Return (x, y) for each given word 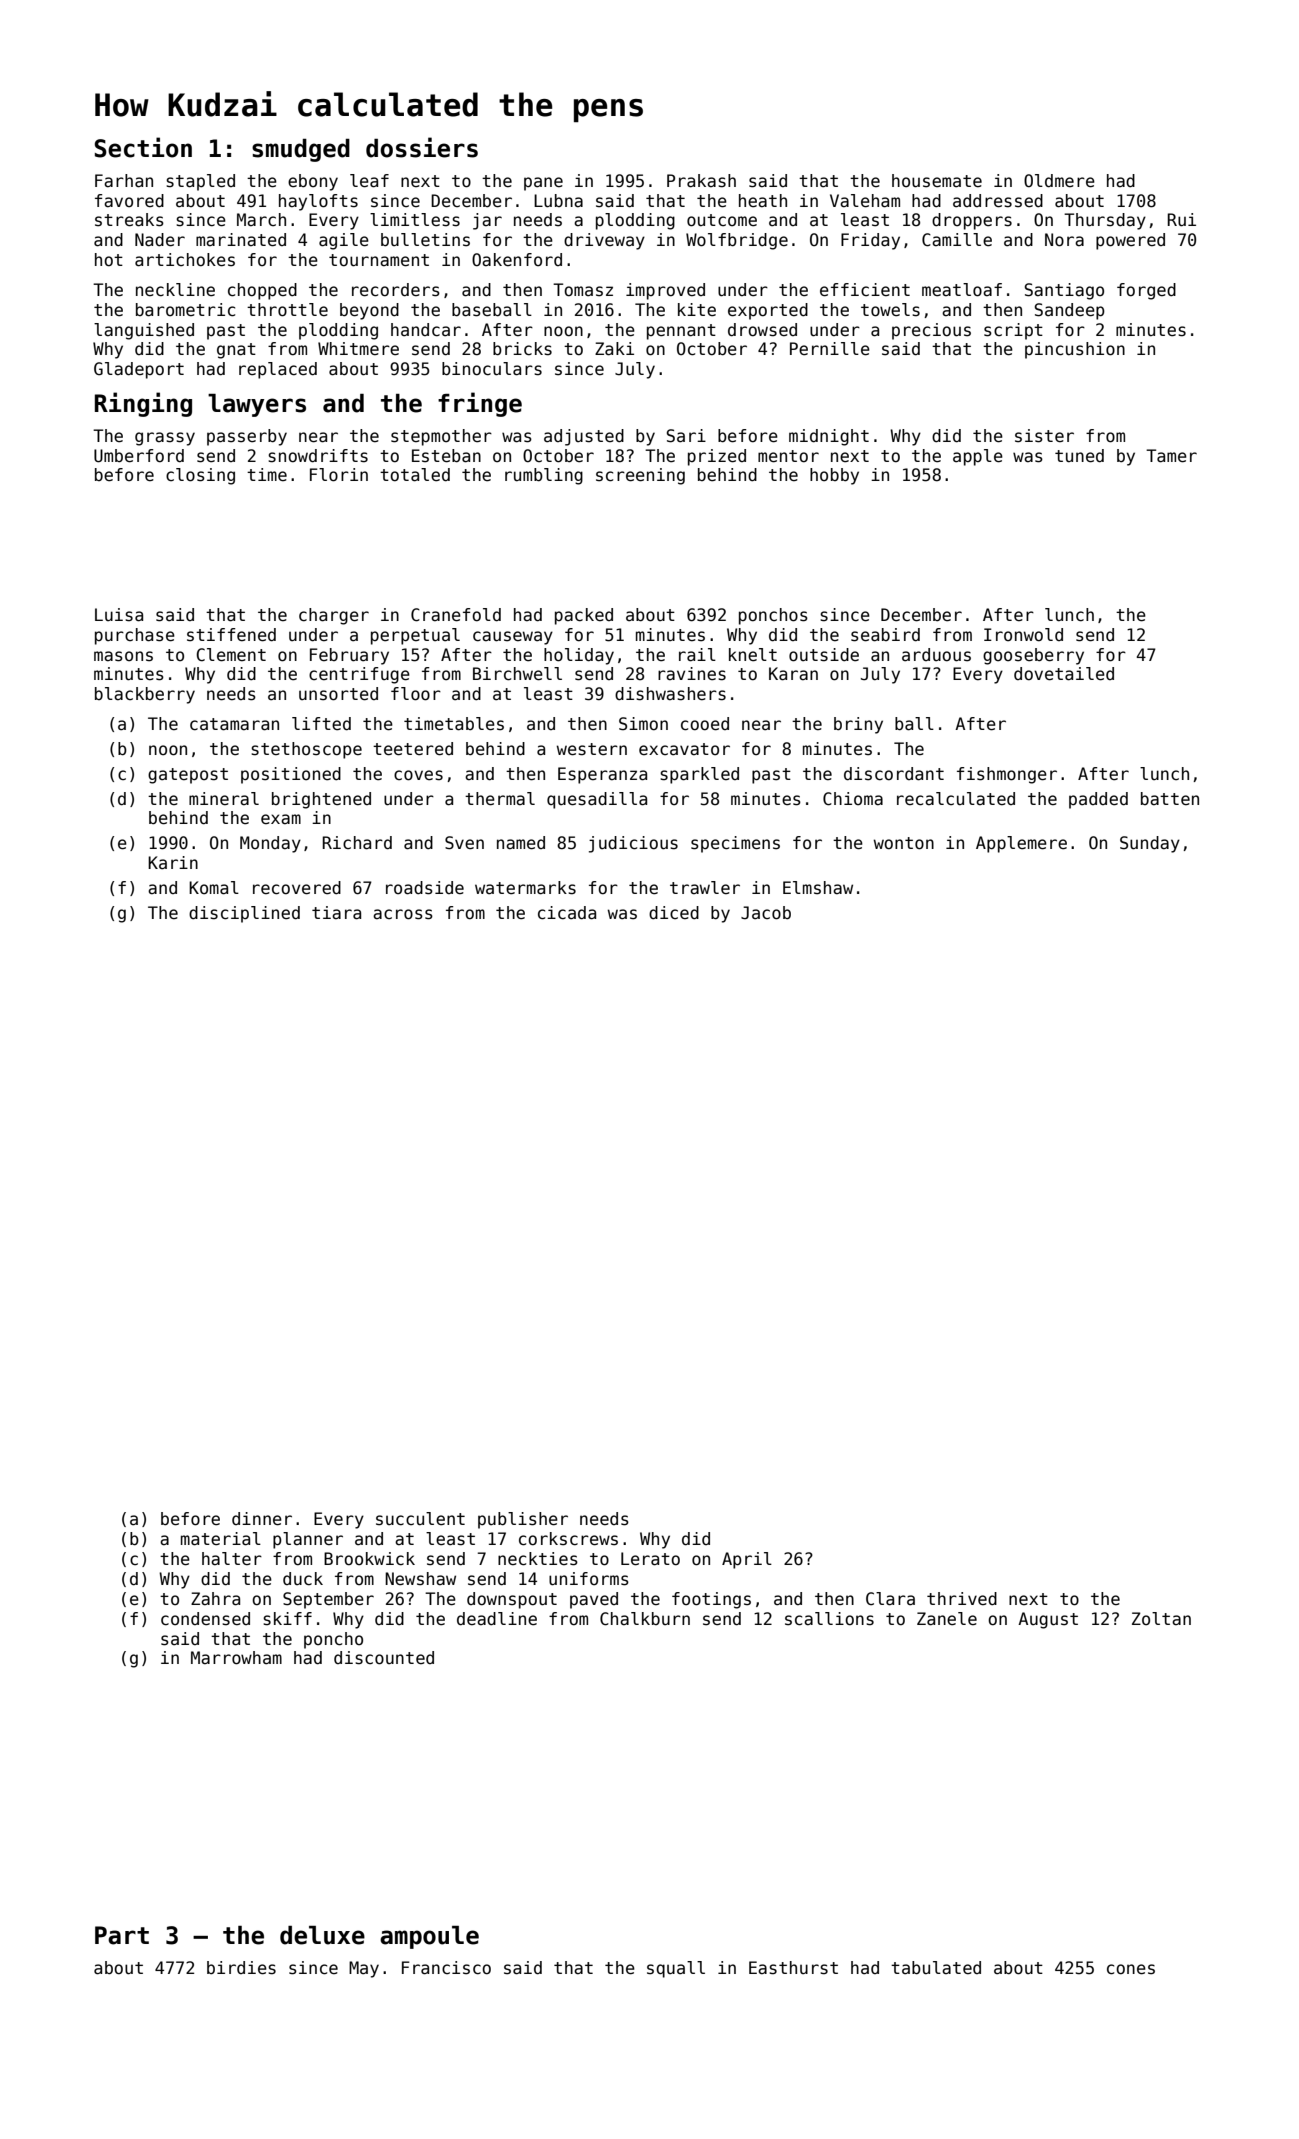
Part (122, 1935)
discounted (384, 1658)
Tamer (1171, 456)
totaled (415, 475)
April (747, 1560)
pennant (681, 332)
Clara (890, 1599)
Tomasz (583, 290)
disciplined (244, 914)
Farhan (124, 181)
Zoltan (1161, 1619)
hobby (834, 476)
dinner (262, 1519)
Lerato (650, 1559)
